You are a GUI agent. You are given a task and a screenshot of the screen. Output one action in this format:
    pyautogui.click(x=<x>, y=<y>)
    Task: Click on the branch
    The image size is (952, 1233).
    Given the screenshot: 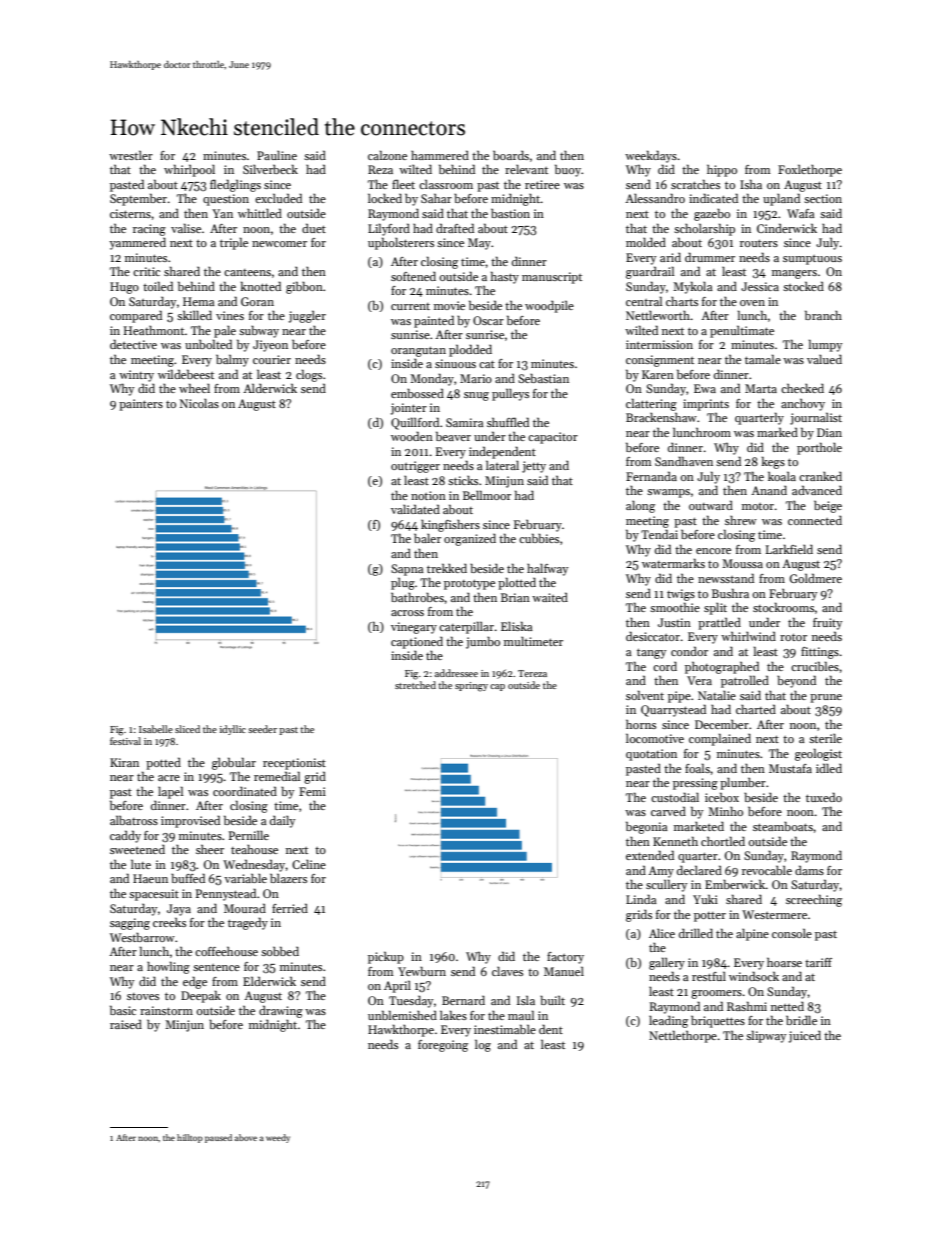 What is the action you would take?
    pyautogui.click(x=823, y=315)
